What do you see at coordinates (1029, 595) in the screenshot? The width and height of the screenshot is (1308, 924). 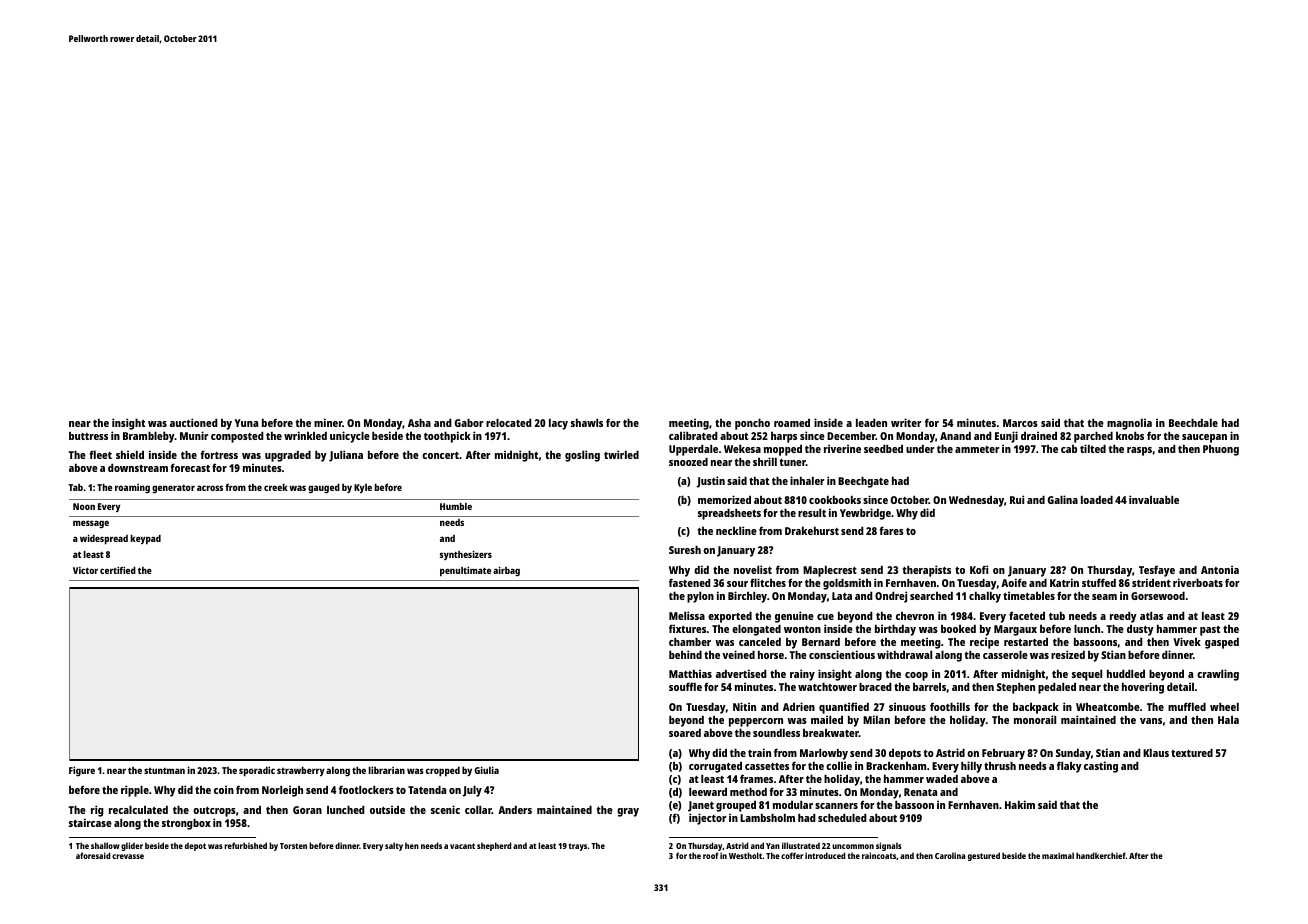 I see `timetables` at bounding box center [1029, 595].
